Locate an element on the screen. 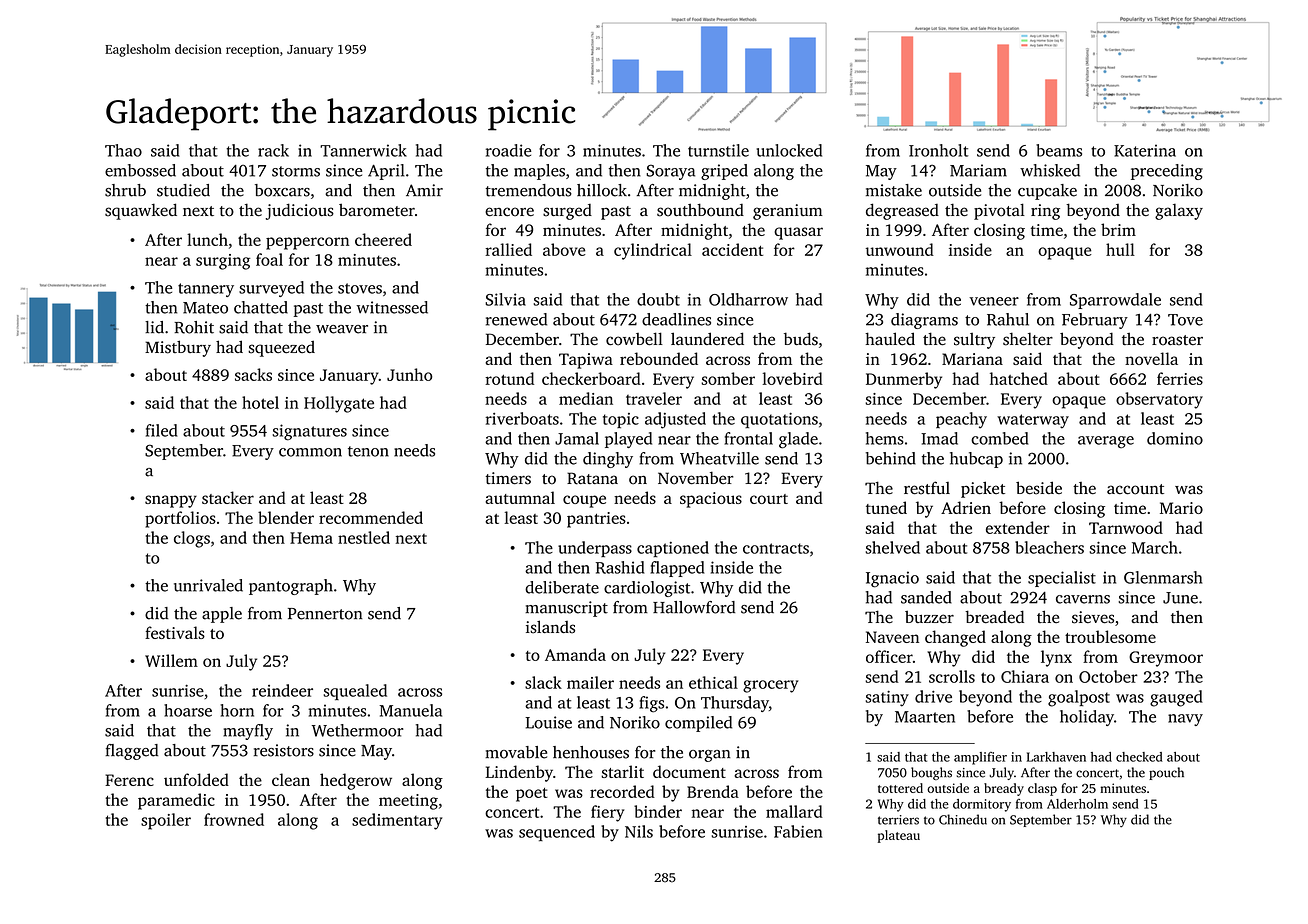 The height and width of the screenshot is (924, 1308). henhouses is located at coordinates (591, 752).
